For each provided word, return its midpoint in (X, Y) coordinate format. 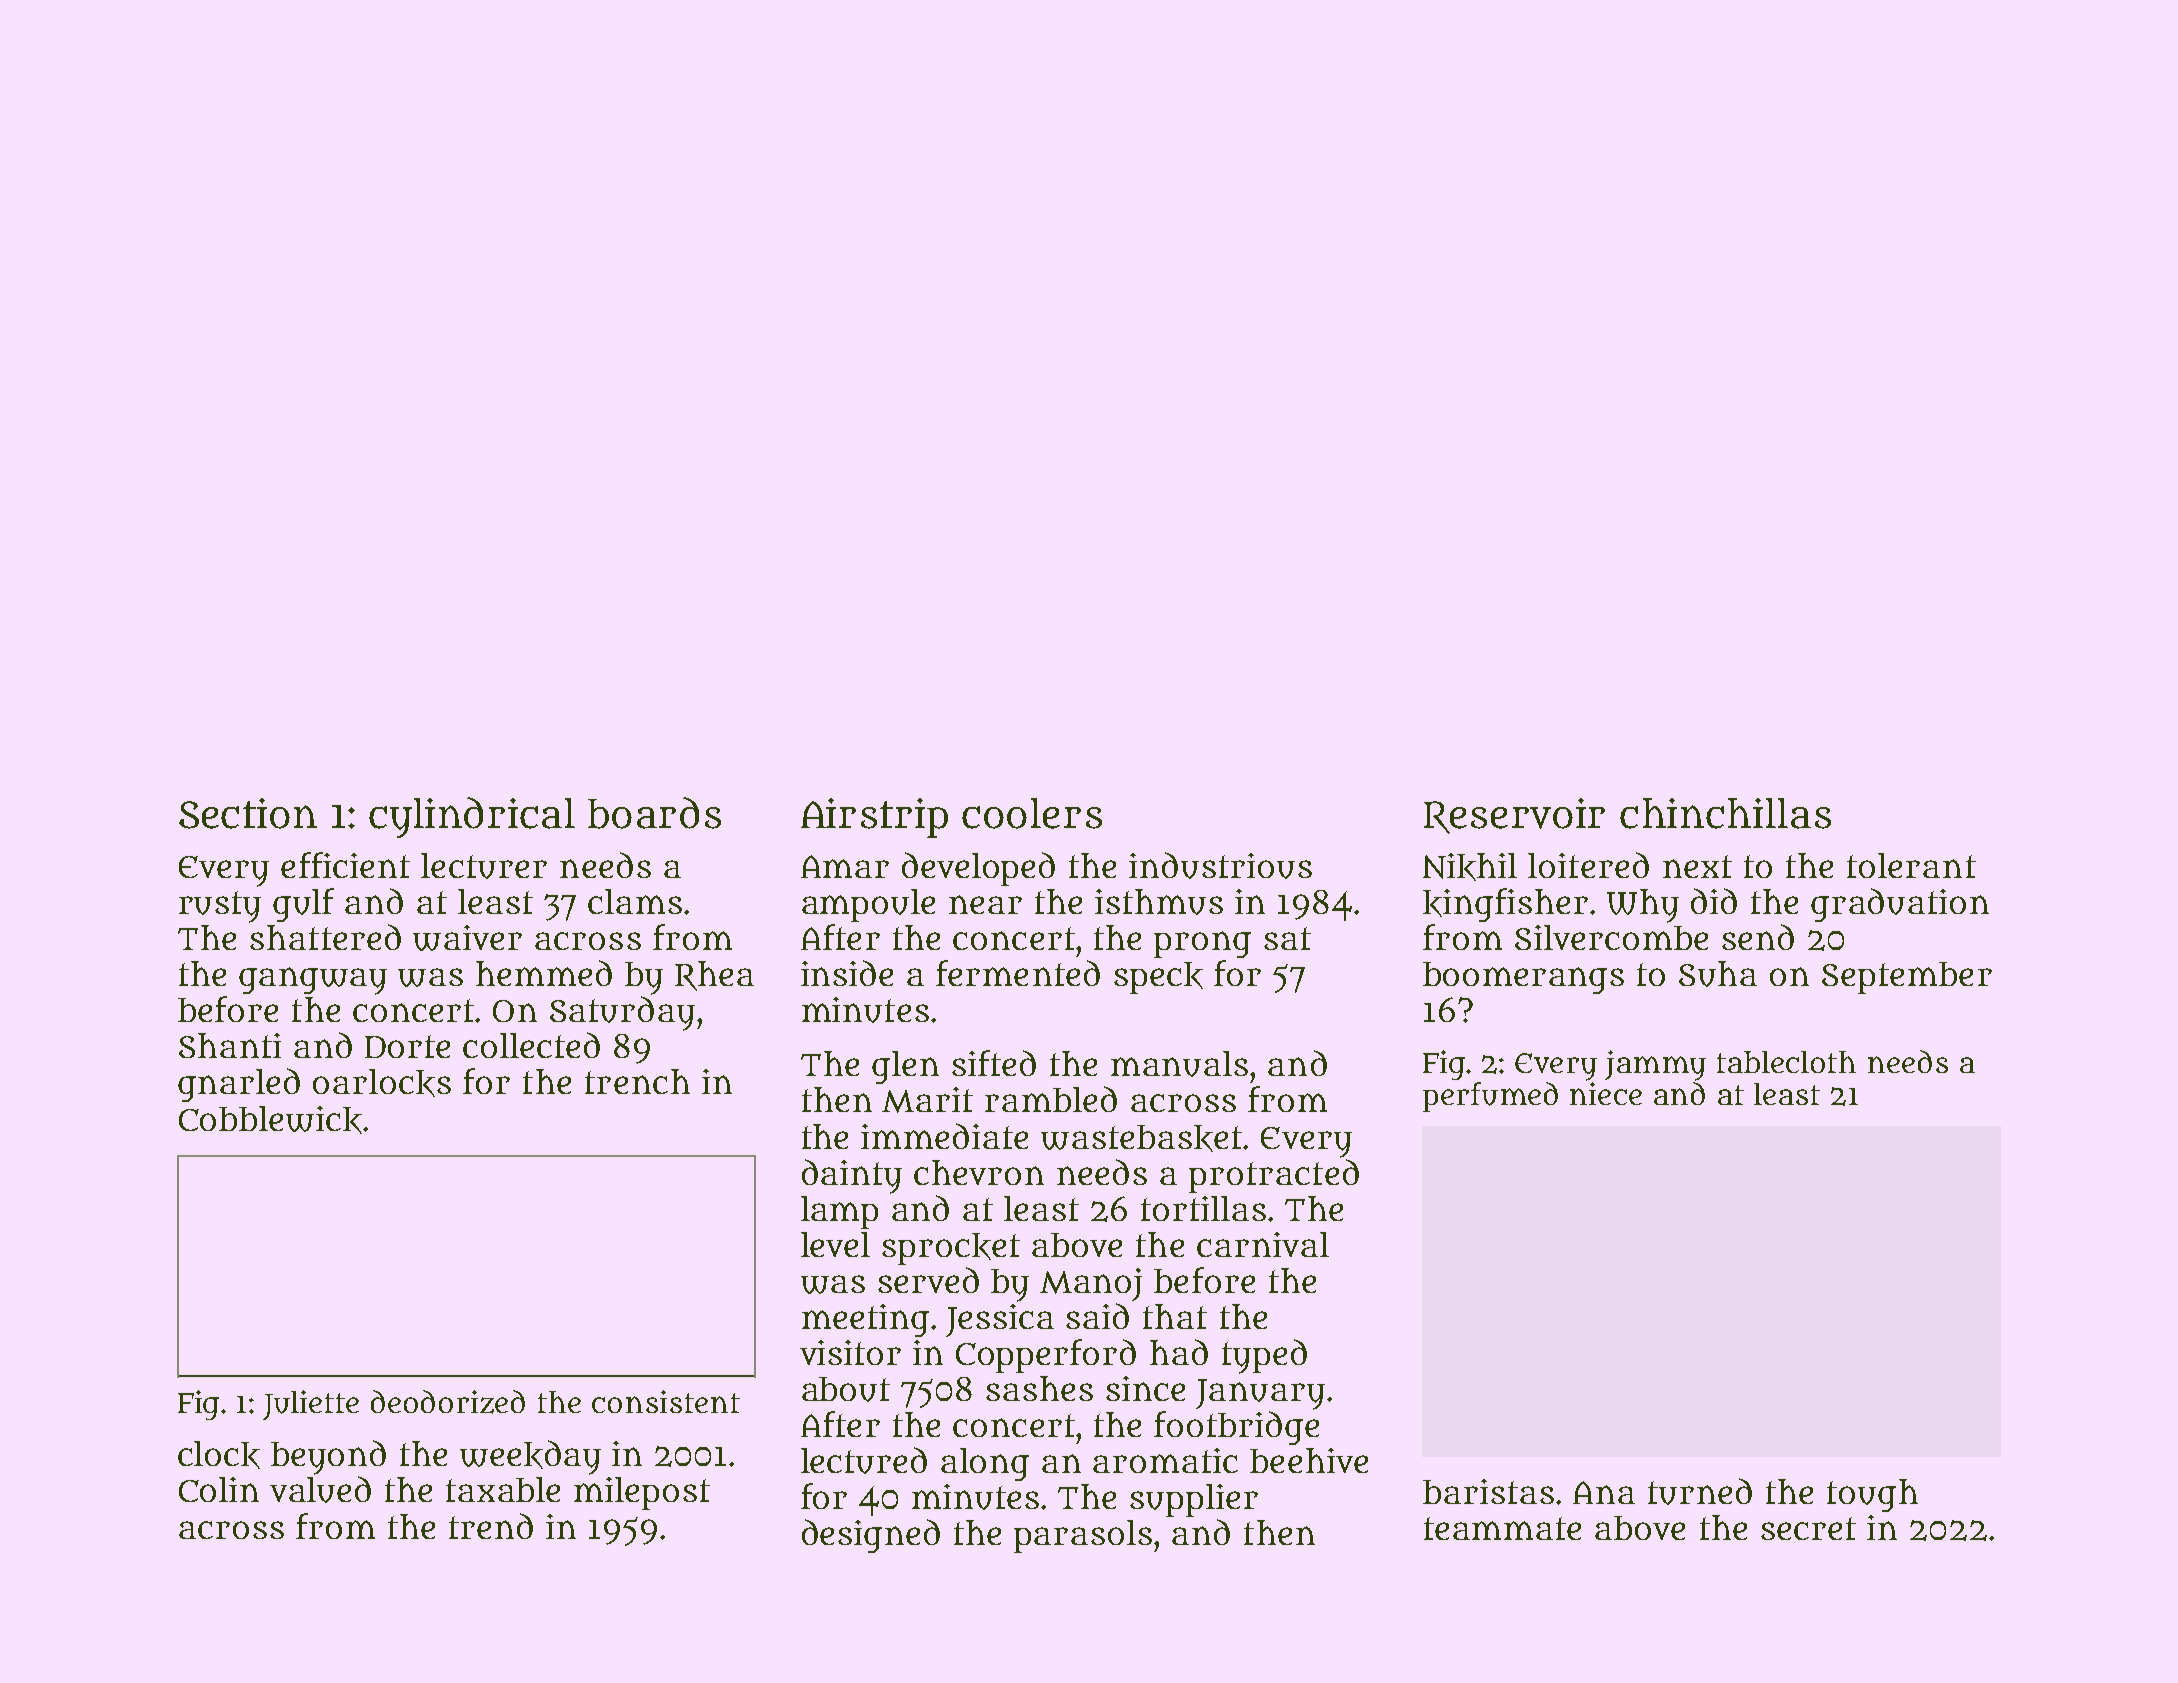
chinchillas (1725, 813)
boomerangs (1523, 978)
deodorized (448, 1402)
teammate (1502, 1528)
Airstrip (874, 818)
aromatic (1165, 1460)
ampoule (868, 905)
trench (637, 1081)
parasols (1083, 1536)
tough (1872, 1495)
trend (491, 1526)
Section (248, 813)
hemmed (544, 973)
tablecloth (1786, 1062)
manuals (1179, 1064)
